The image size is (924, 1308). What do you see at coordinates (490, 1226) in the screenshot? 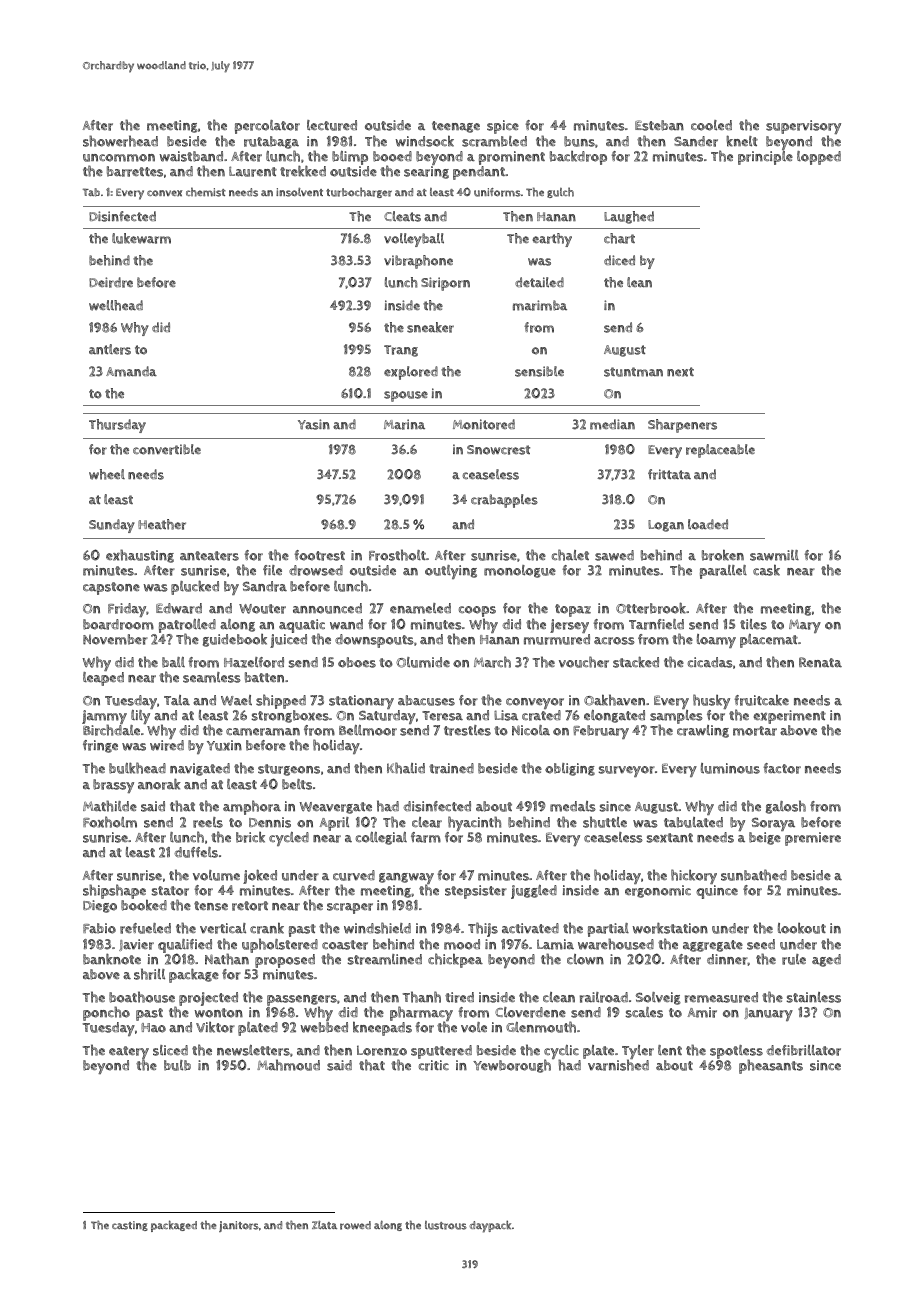
I see `daypack` at bounding box center [490, 1226].
